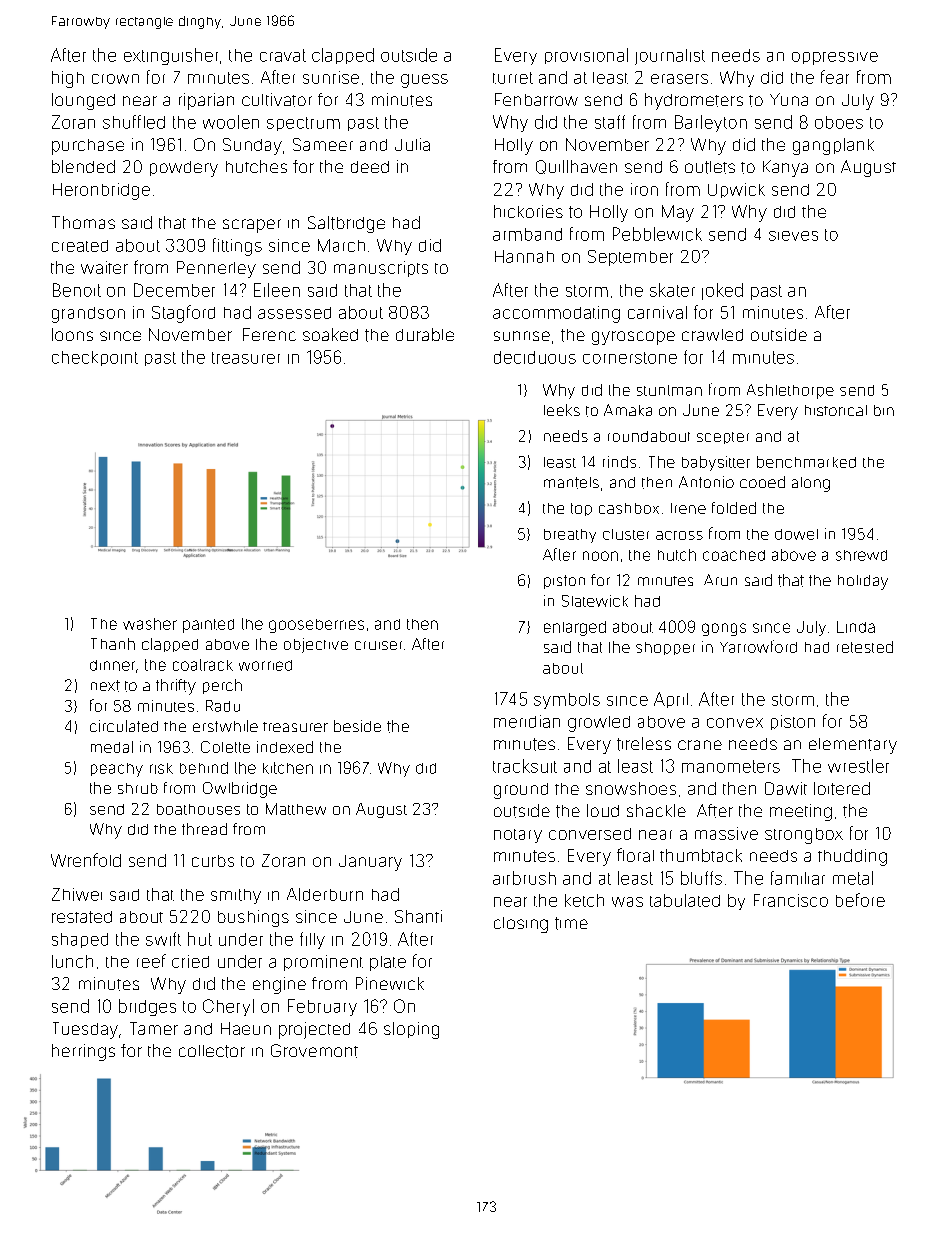  Describe the element at coordinates (150, 624) in the screenshot. I see `washer` at that location.
